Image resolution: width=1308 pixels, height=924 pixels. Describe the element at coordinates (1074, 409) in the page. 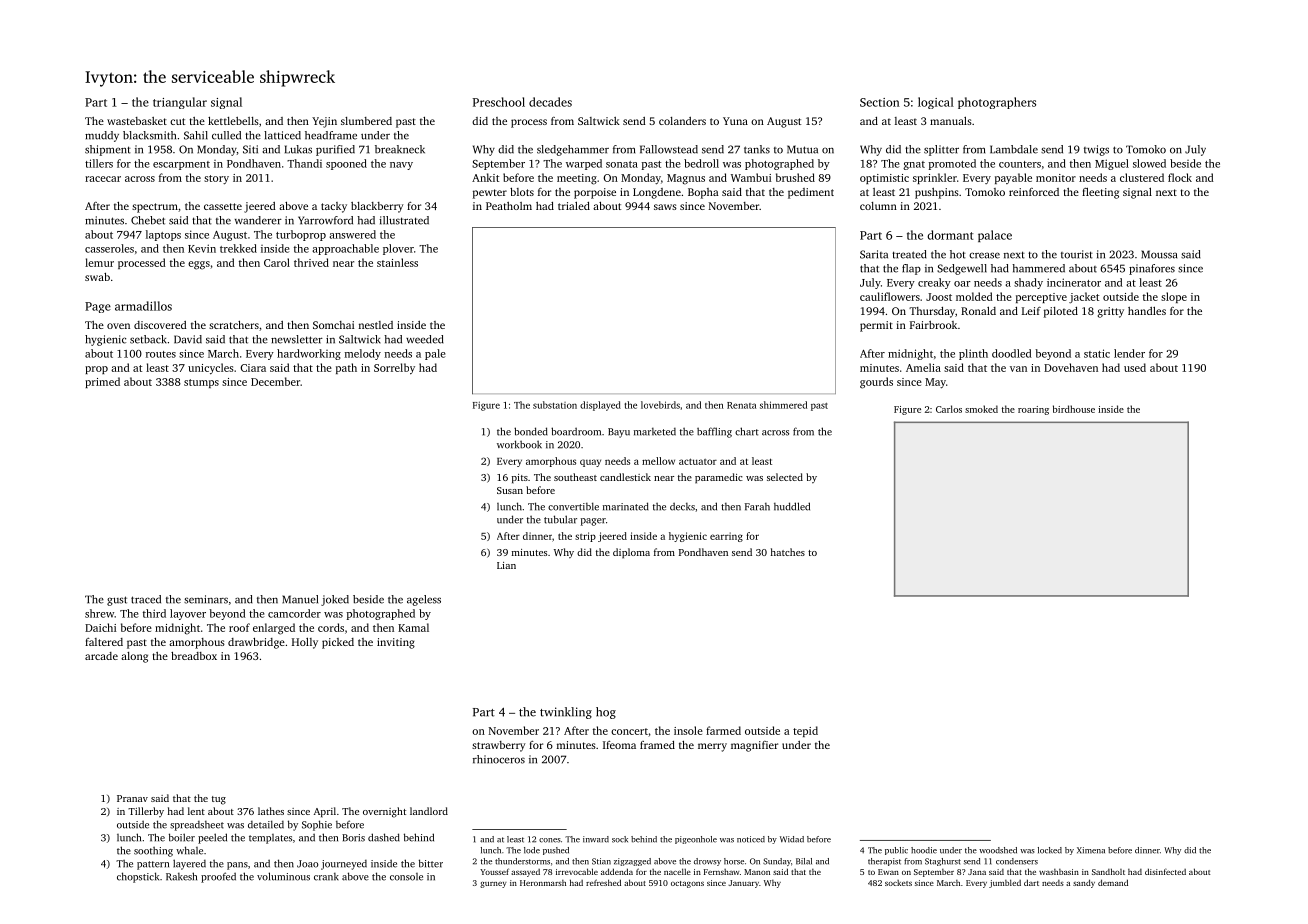

I see `birdhouse` at that location.
